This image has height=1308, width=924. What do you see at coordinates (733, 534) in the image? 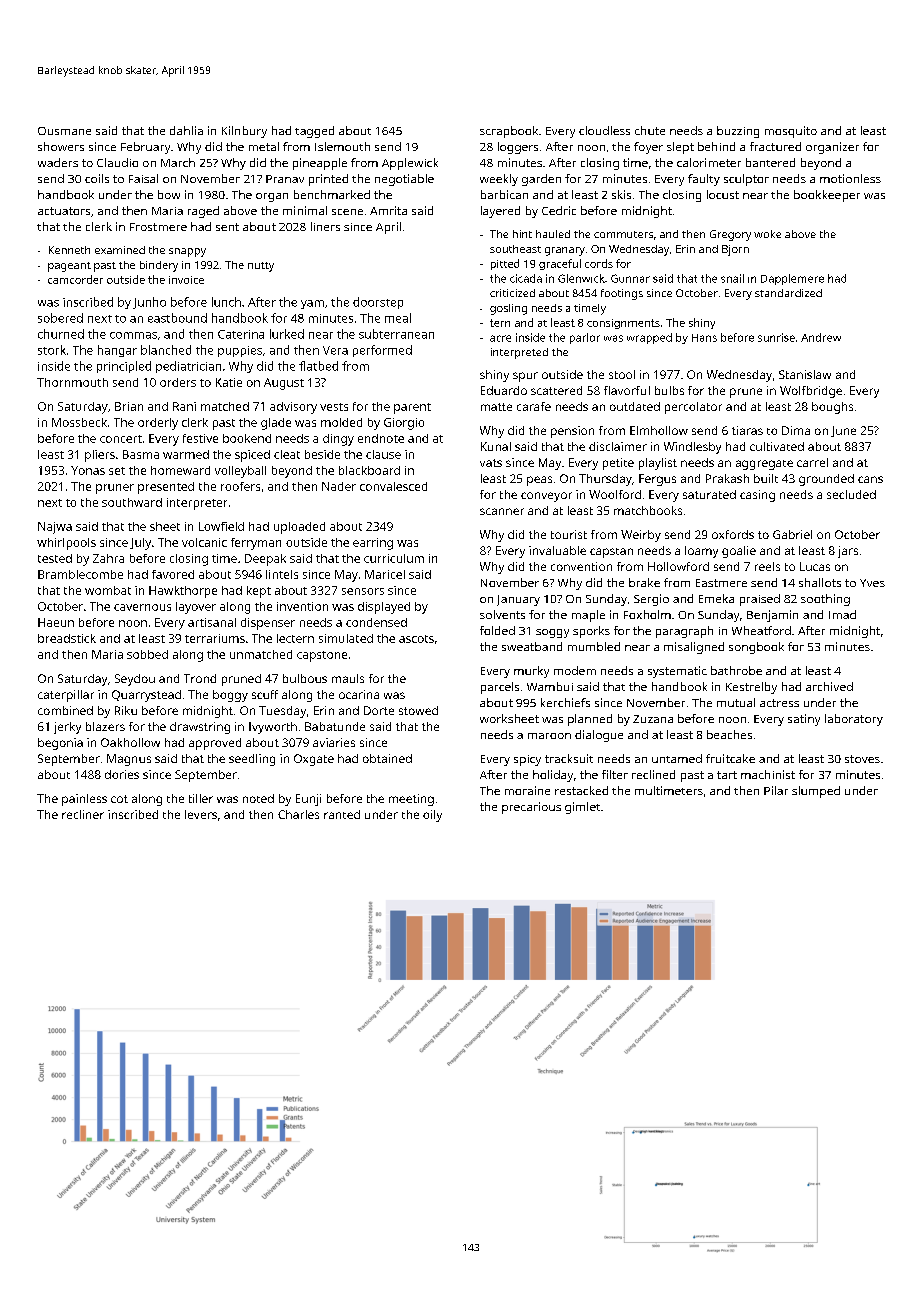
I see `oxfords` at bounding box center [733, 534].
